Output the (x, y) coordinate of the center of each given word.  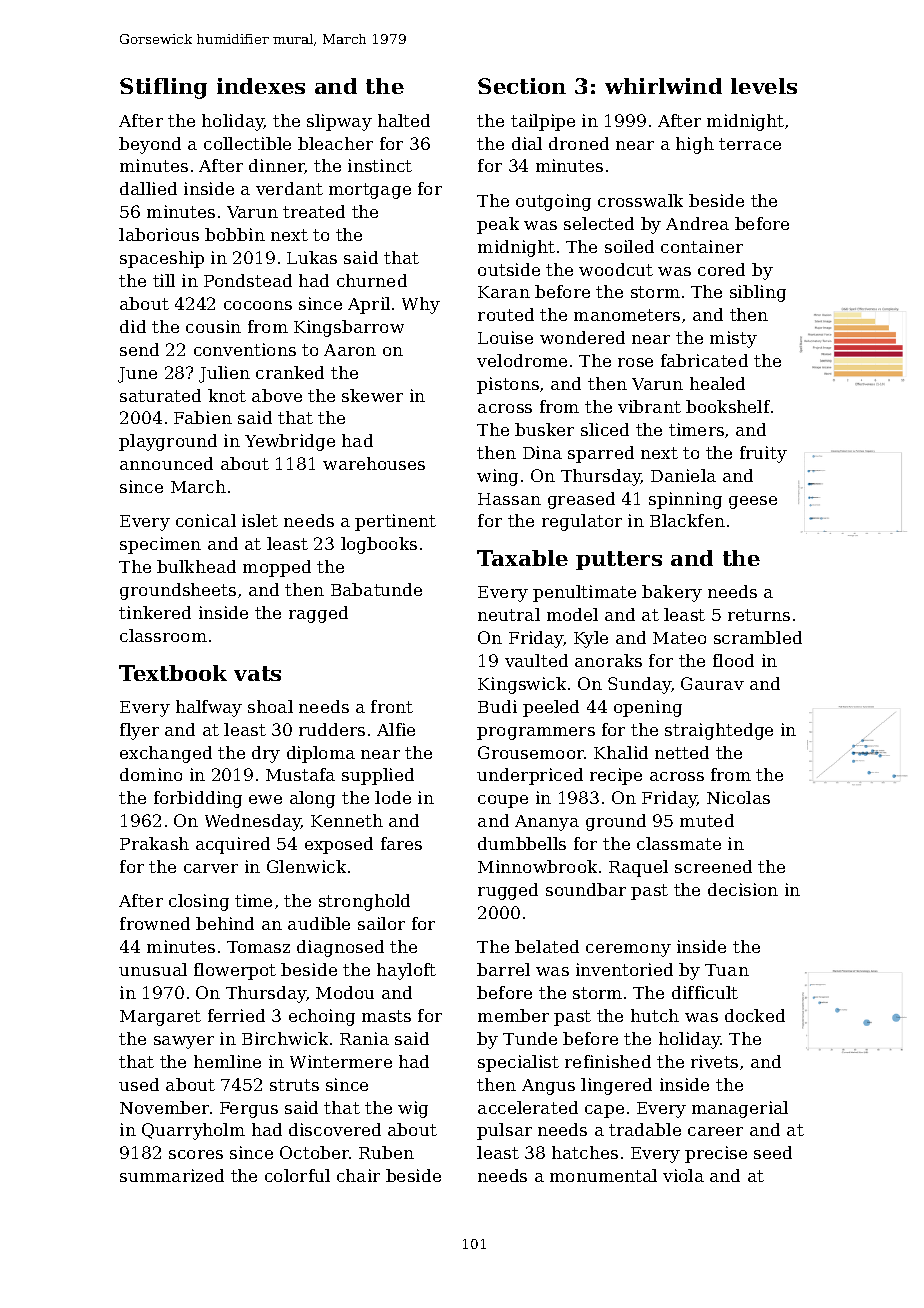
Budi (497, 706)
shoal (270, 706)
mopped (277, 568)
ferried (236, 1015)
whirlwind (663, 86)
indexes (261, 86)
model (572, 614)
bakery (672, 593)
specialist (518, 1063)
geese (753, 502)
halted (404, 120)
